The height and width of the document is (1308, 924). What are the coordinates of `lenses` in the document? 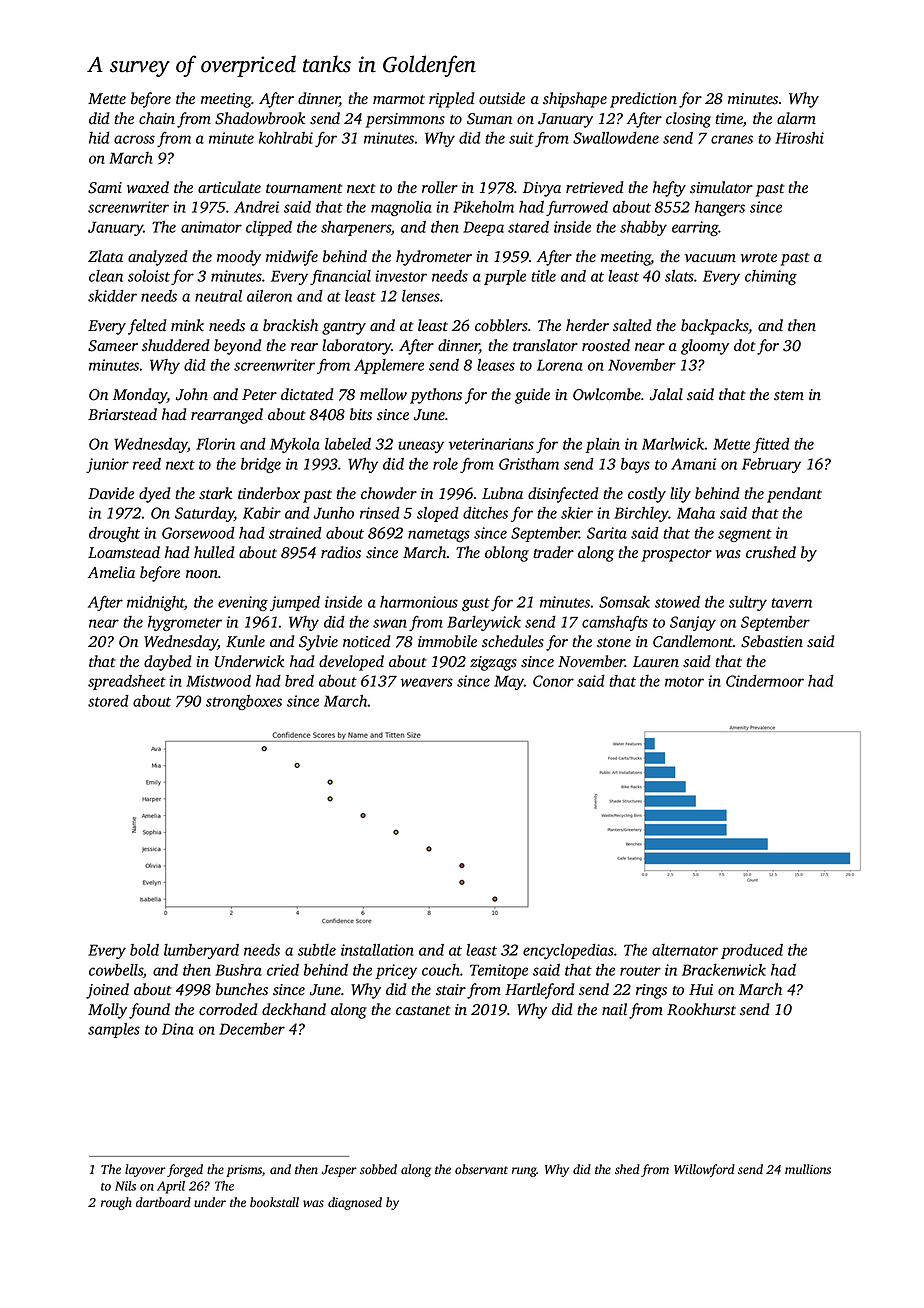 It's located at (421, 296).
